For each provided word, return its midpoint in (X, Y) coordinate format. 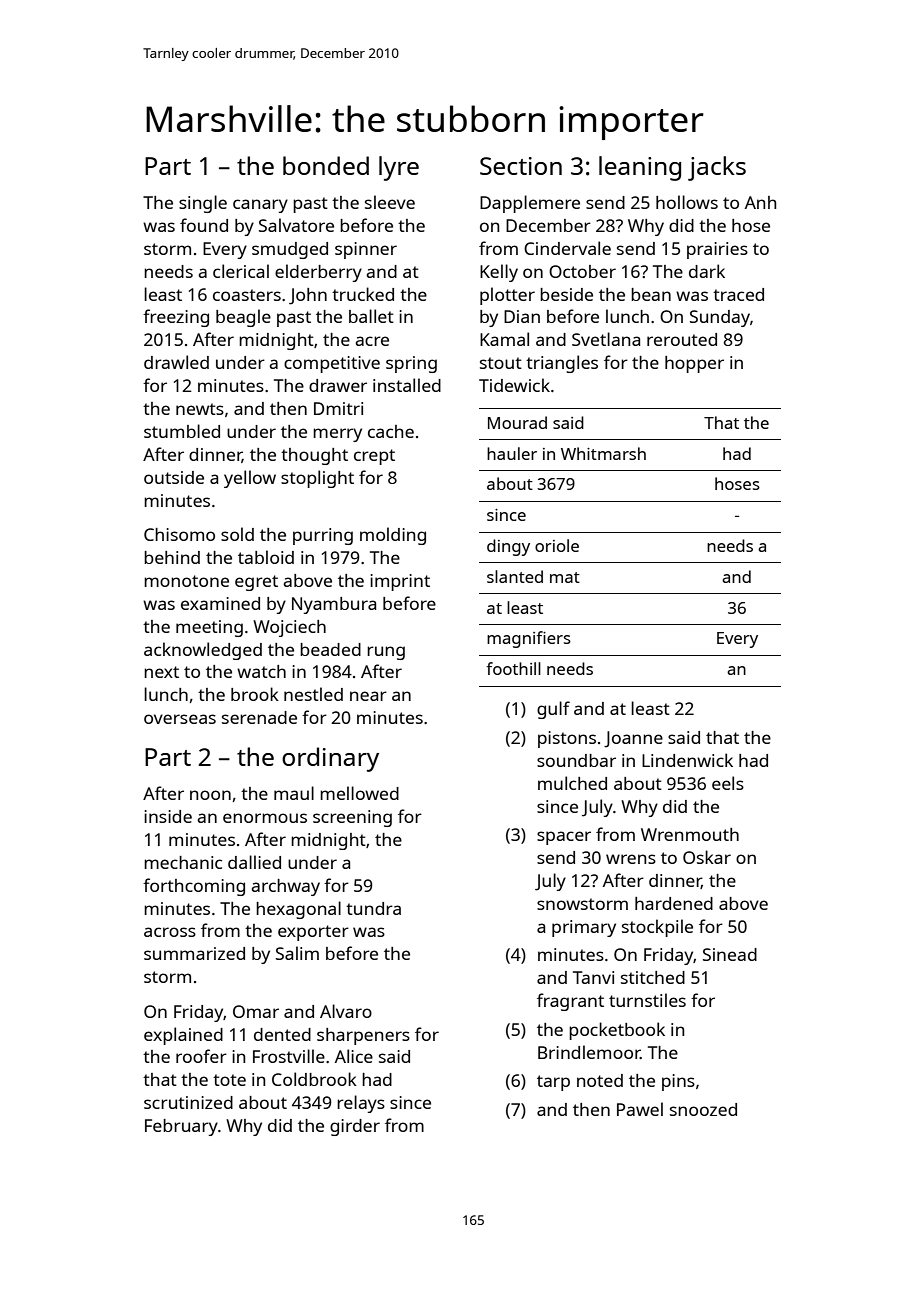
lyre (399, 168)
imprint (400, 582)
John (308, 296)
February (181, 1127)
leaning (640, 168)
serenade (259, 717)
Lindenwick (687, 760)
